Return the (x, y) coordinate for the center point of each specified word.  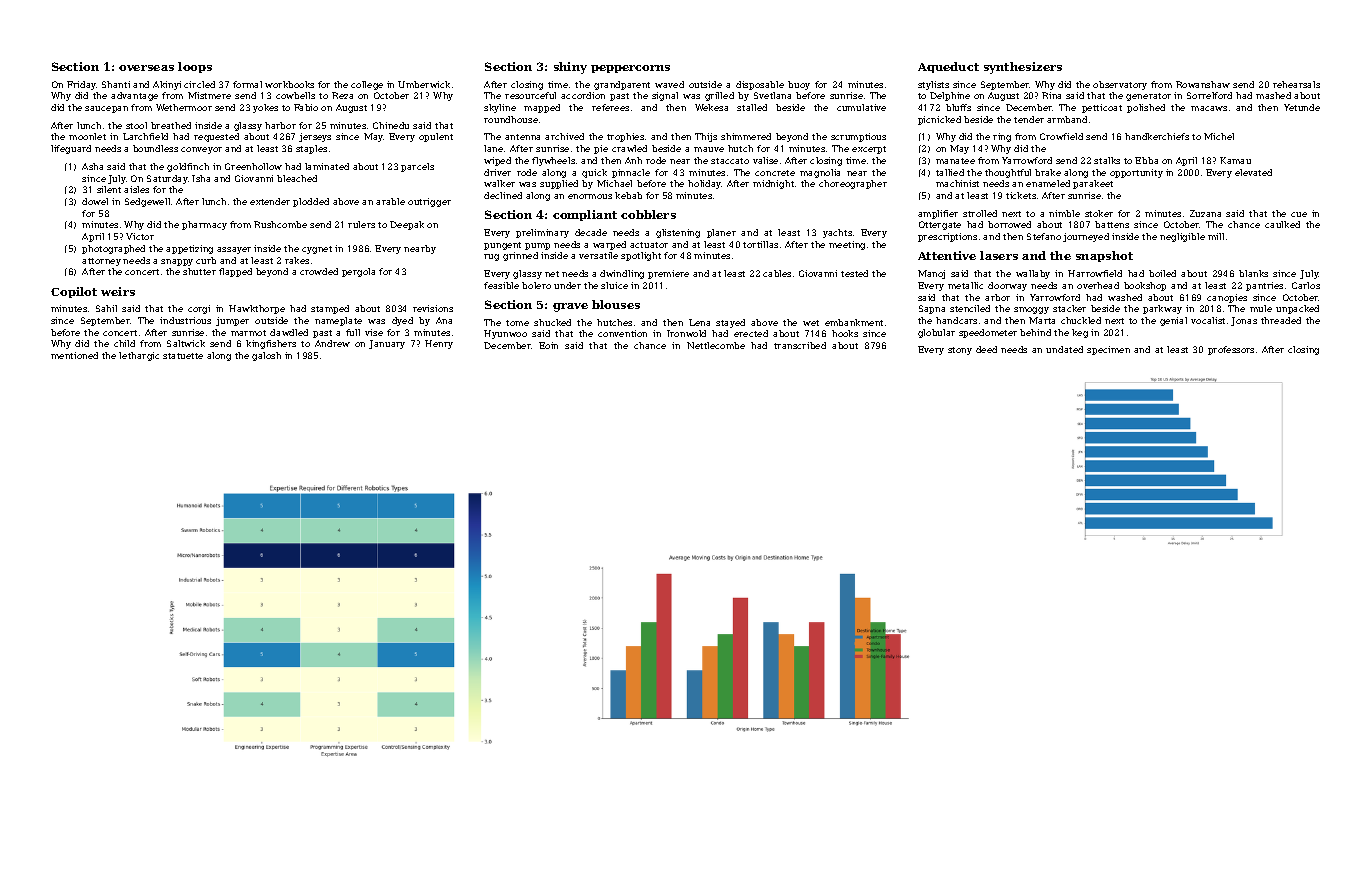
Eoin (548, 345)
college (367, 85)
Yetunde (1302, 107)
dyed (402, 321)
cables (777, 273)
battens (1112, 224)
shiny (570, 68)
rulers (361, 224)
